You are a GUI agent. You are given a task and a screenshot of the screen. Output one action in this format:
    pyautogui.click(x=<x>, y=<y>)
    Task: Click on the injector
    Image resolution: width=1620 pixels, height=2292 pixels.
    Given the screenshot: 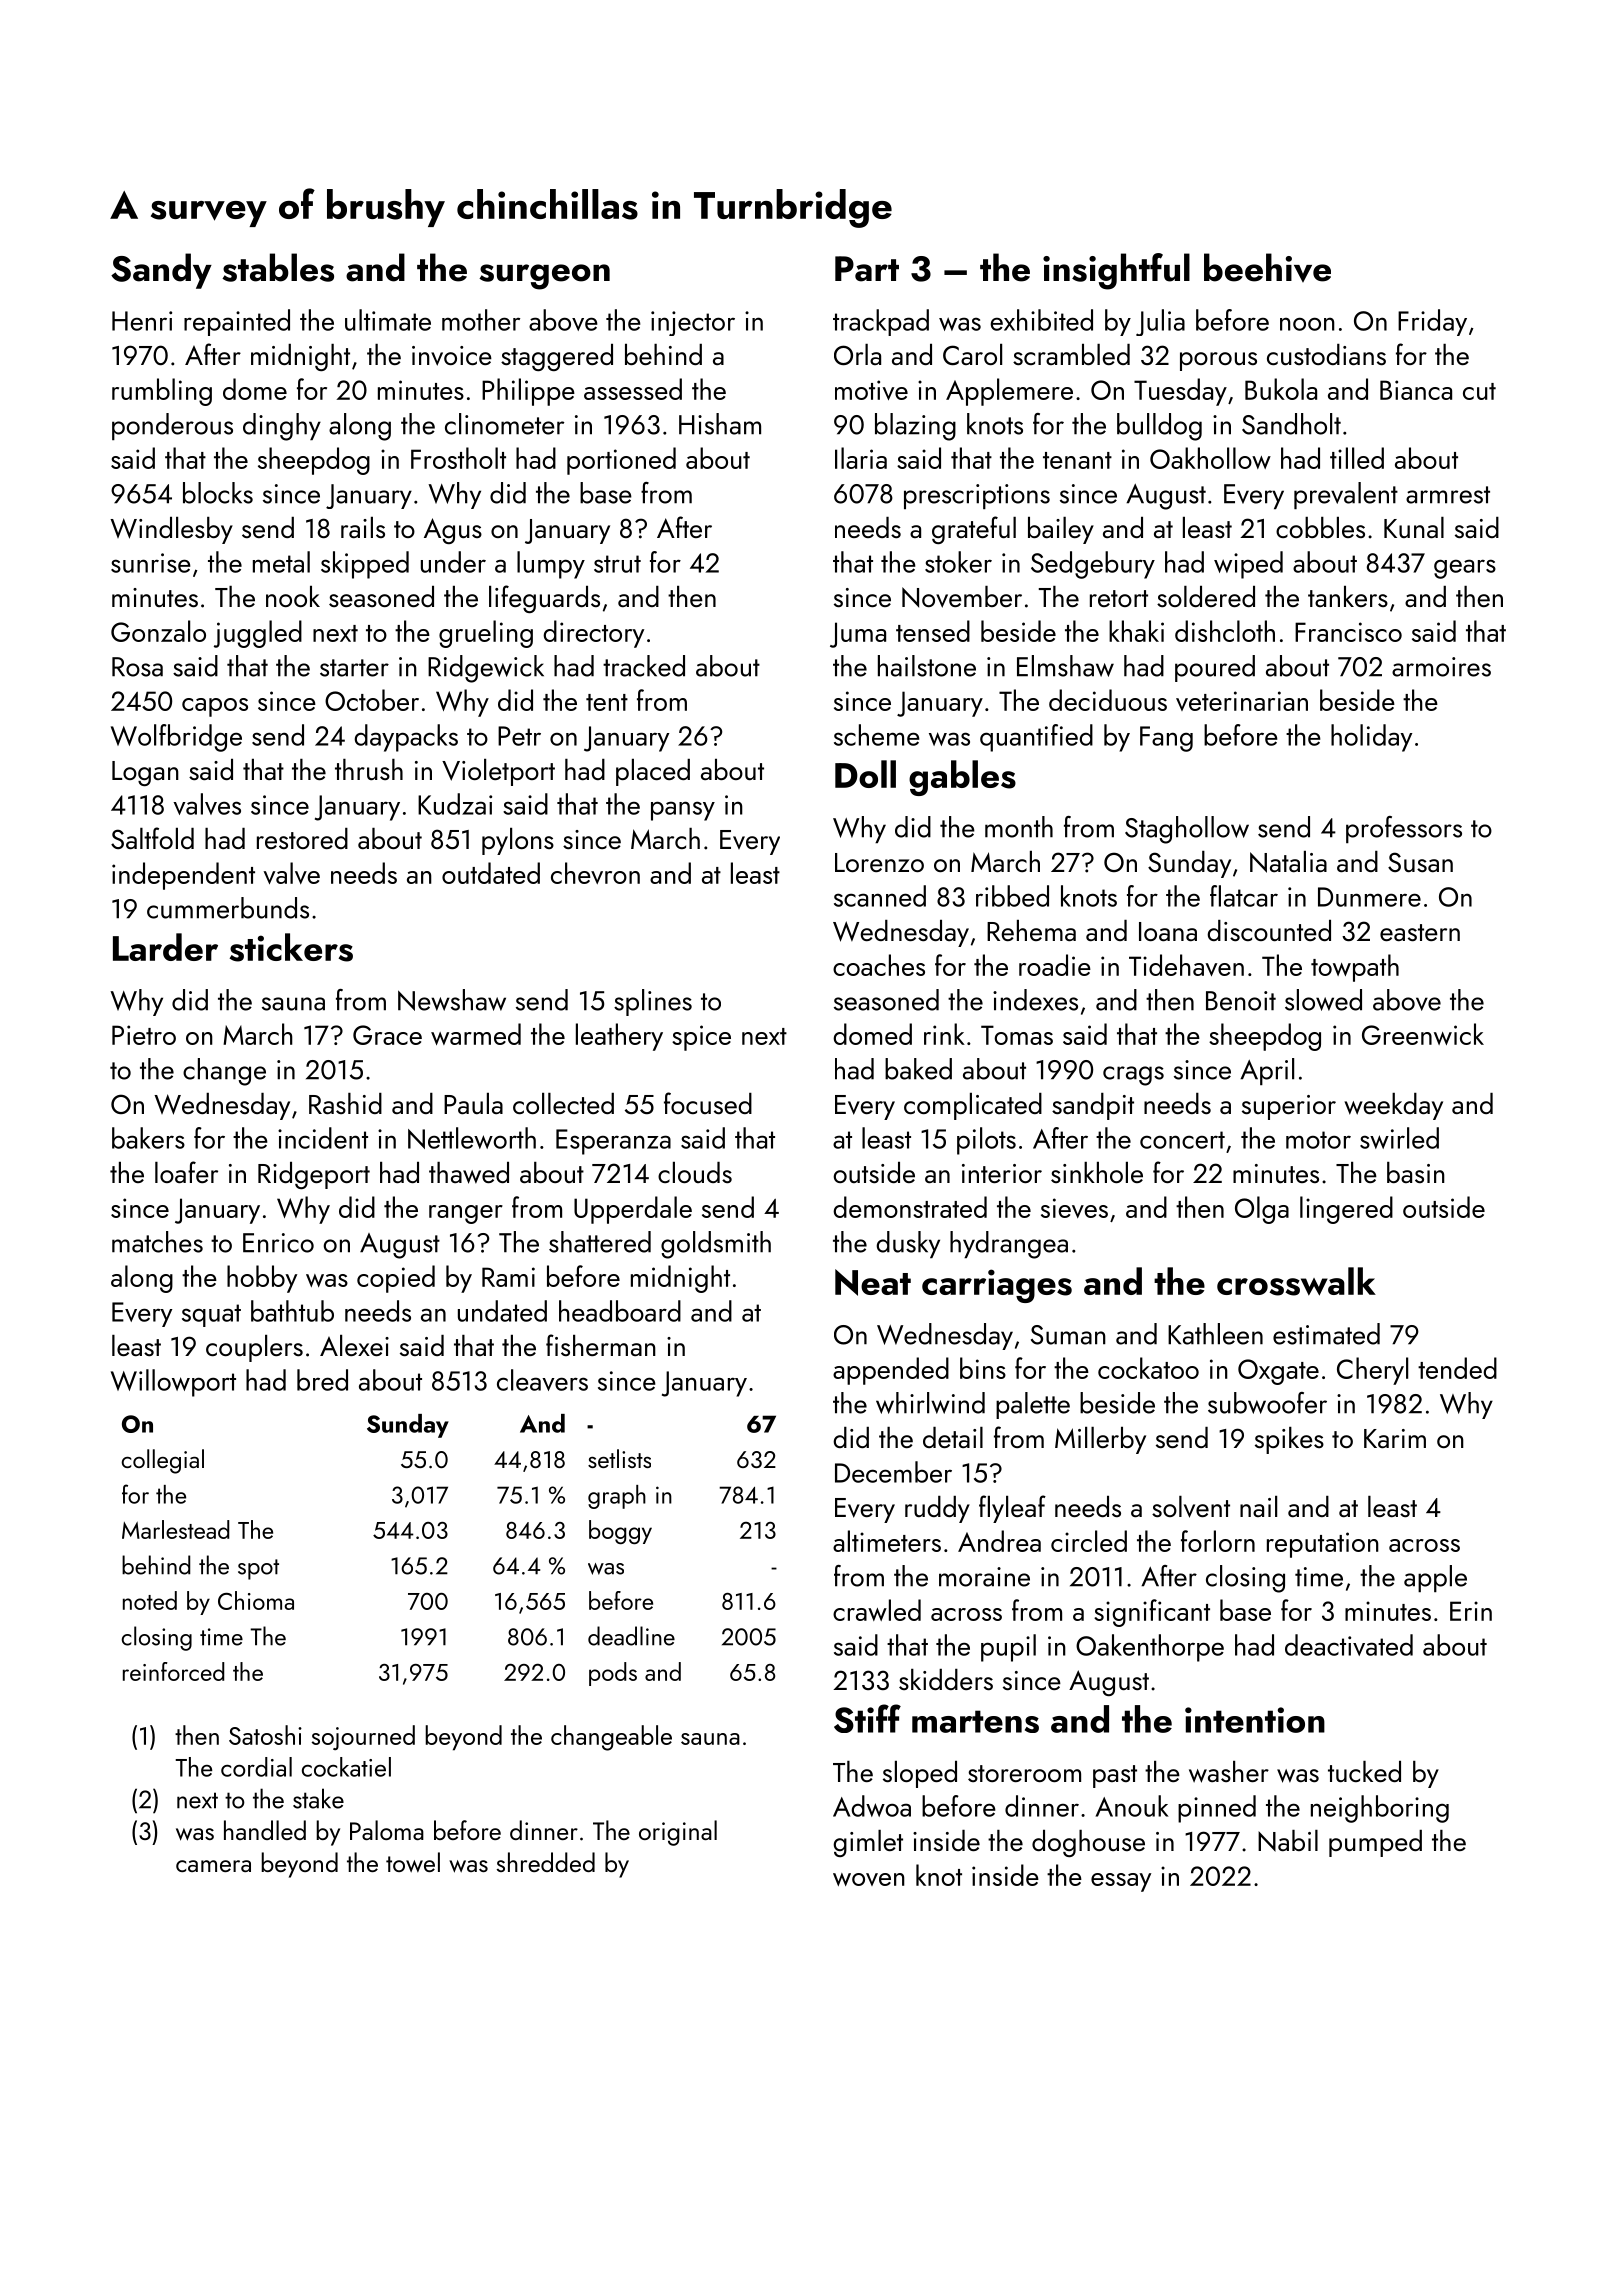 What is the action you would take?
    pyautogui.click(x=693, y=323)
